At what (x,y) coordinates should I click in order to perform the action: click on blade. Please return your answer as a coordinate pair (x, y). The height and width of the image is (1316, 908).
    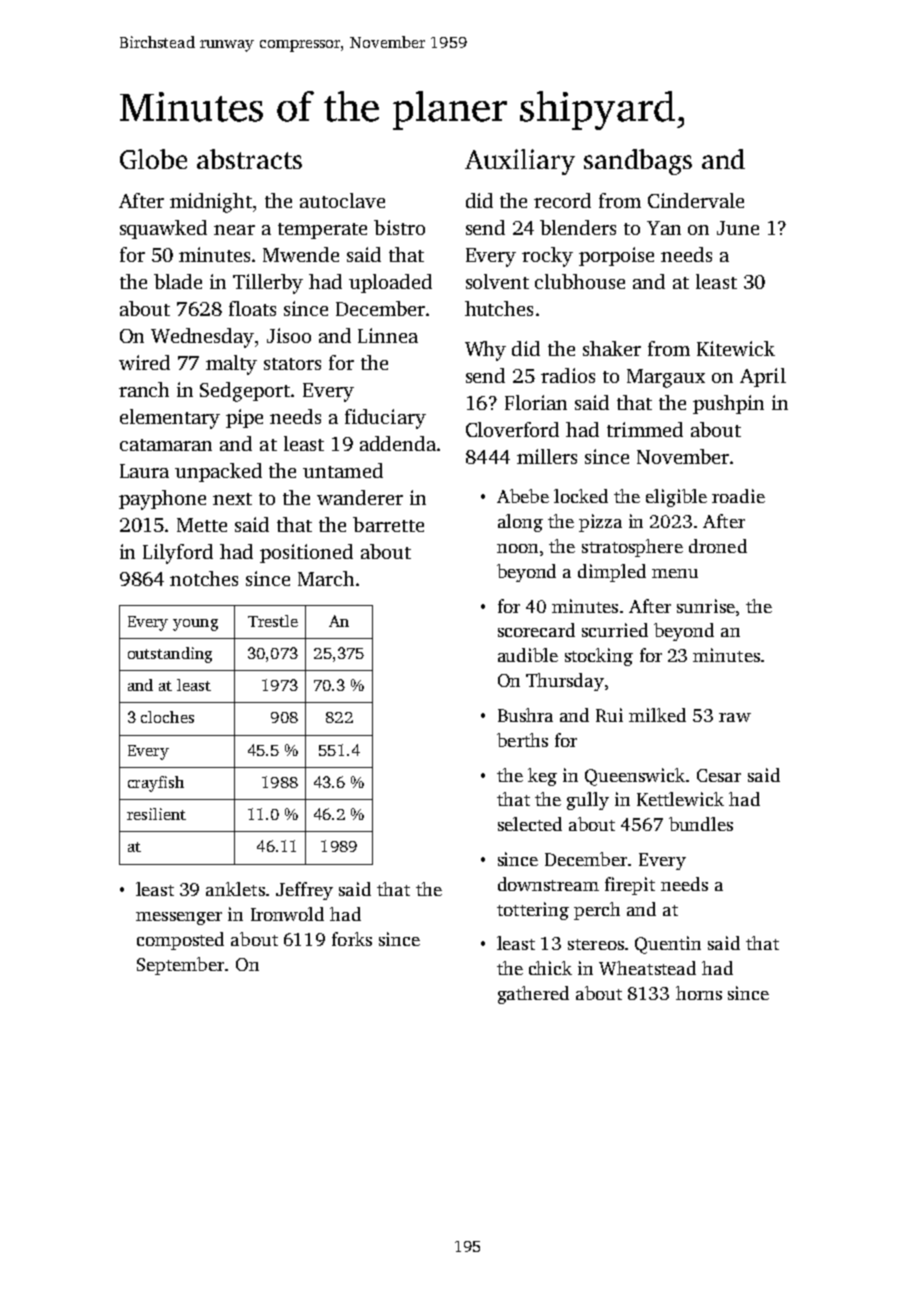
    Looking at the image, I should click on (178, 281).
